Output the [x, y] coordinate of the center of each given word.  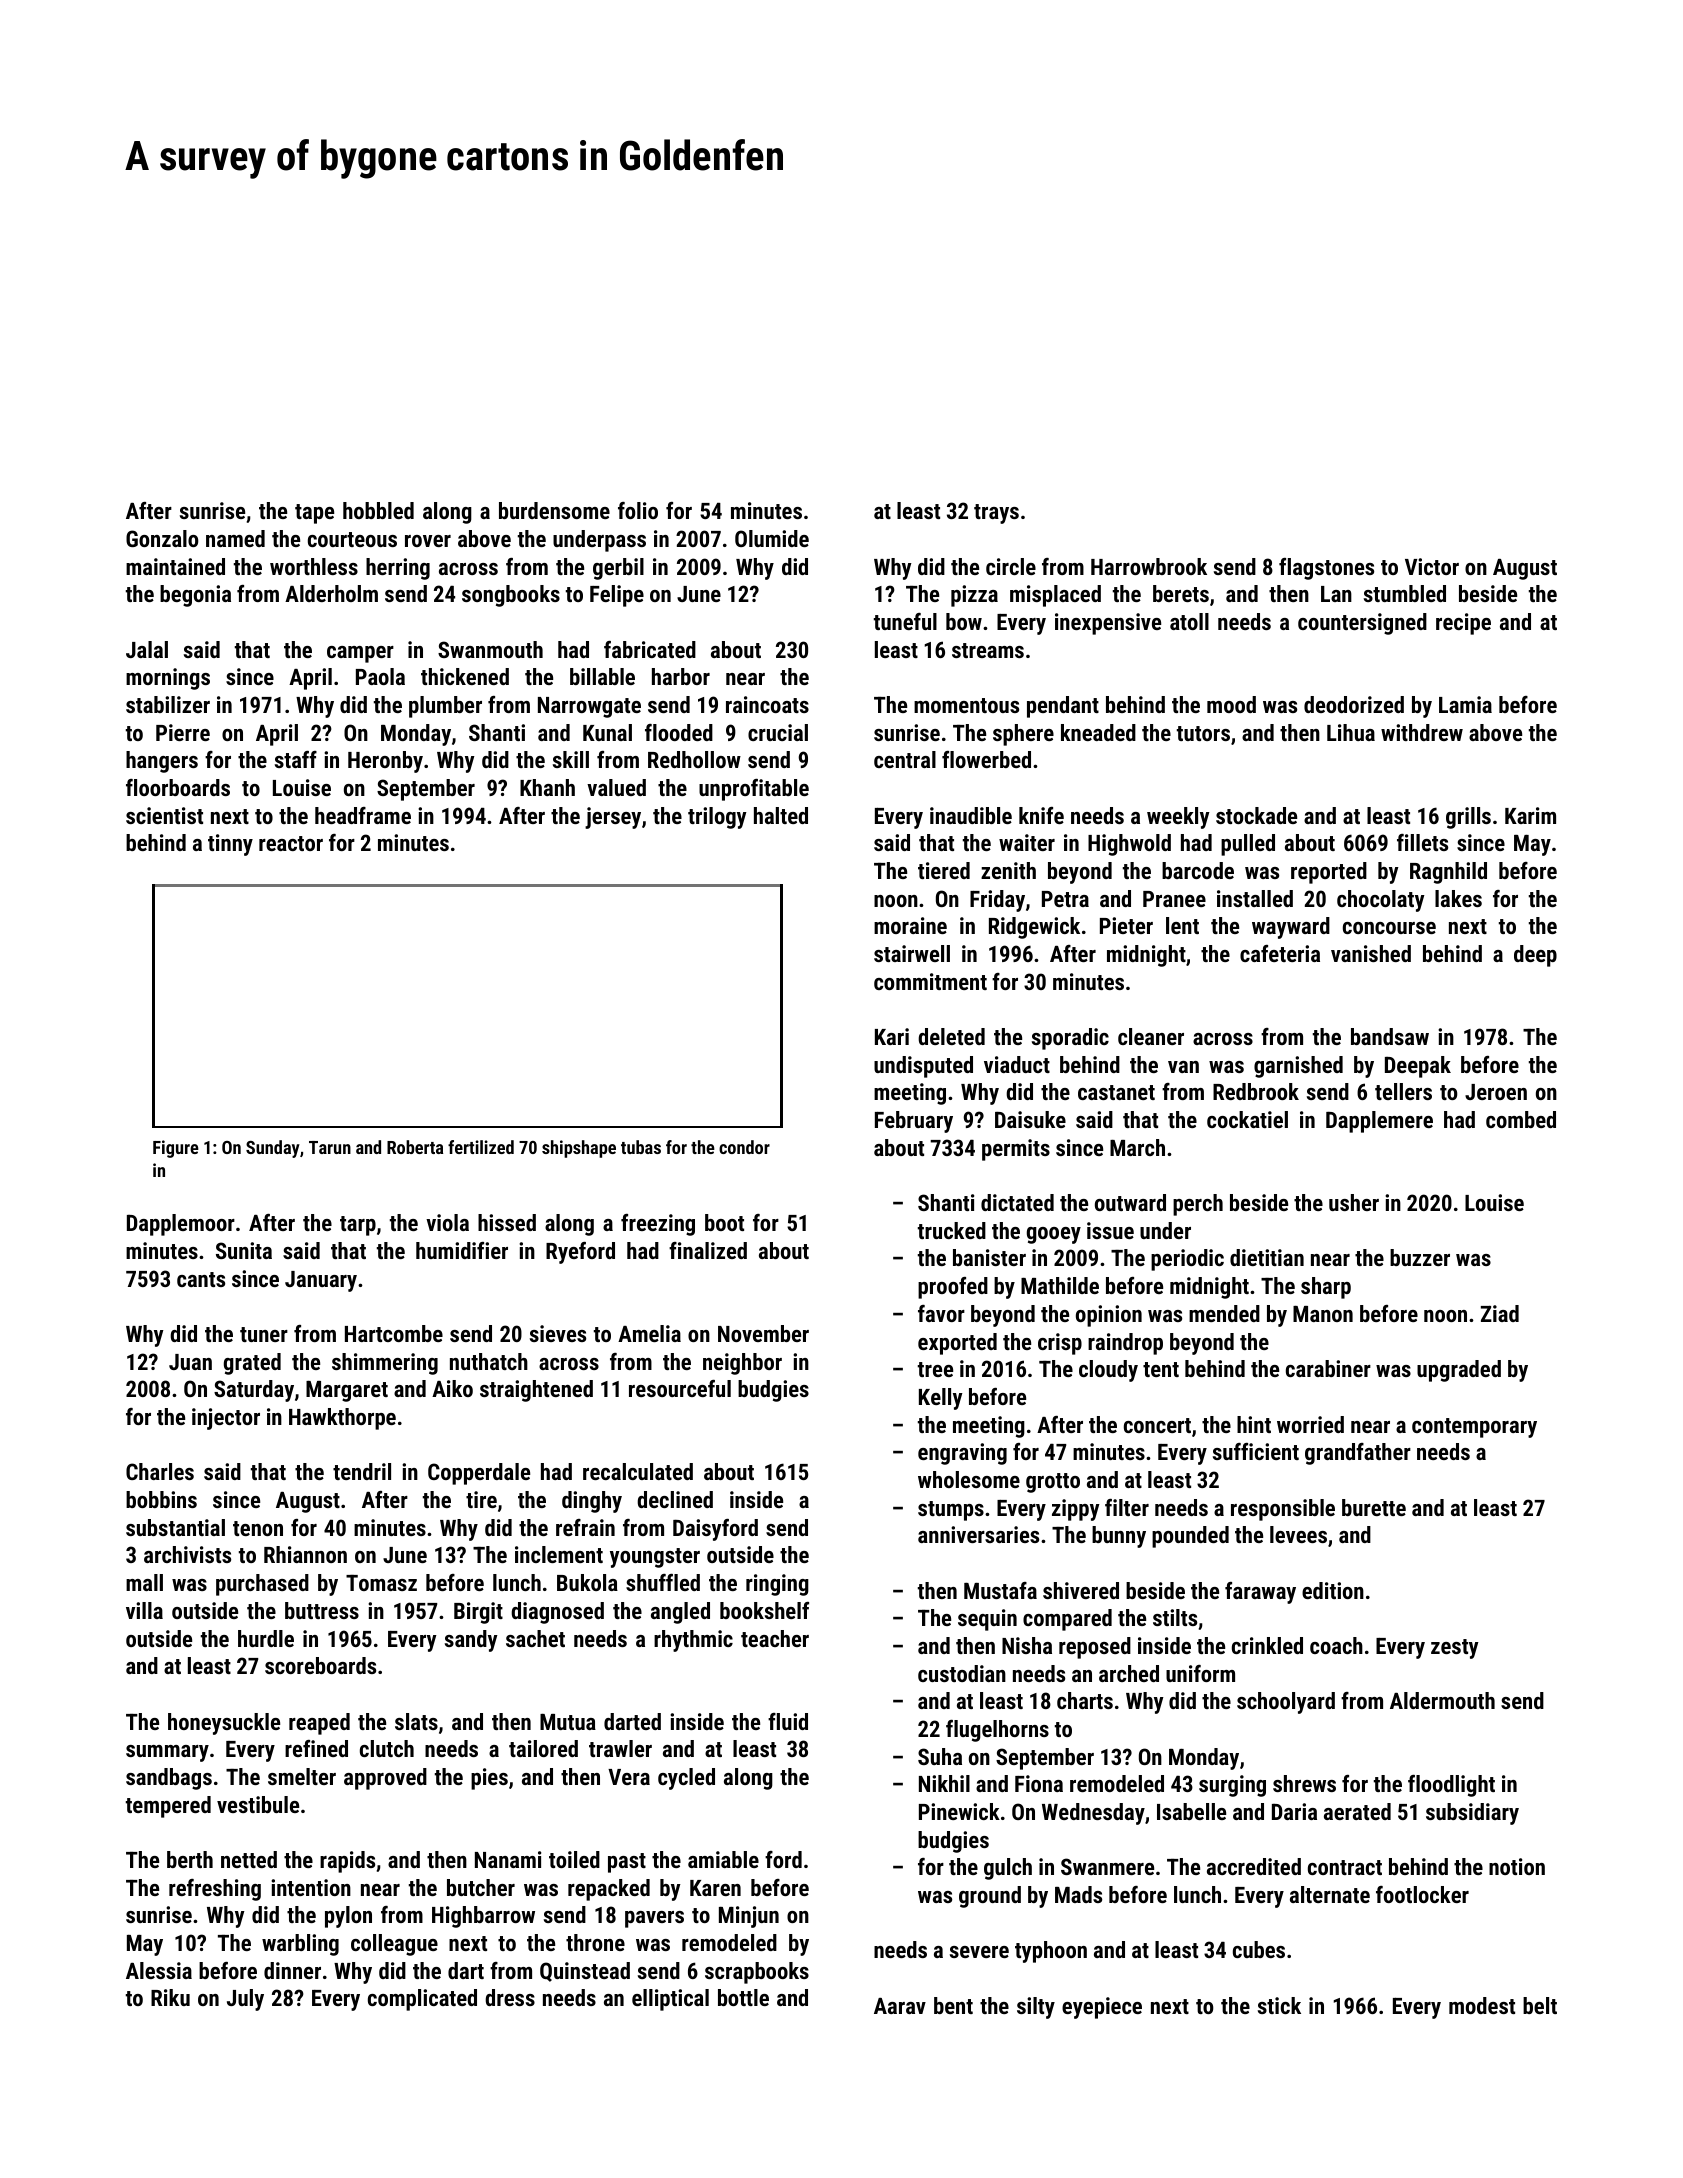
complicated [422, 2000]
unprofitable [754, 790]
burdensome [554, 510]
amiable [723, 1859]
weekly [1178, 818]
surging [1232, 1786]
